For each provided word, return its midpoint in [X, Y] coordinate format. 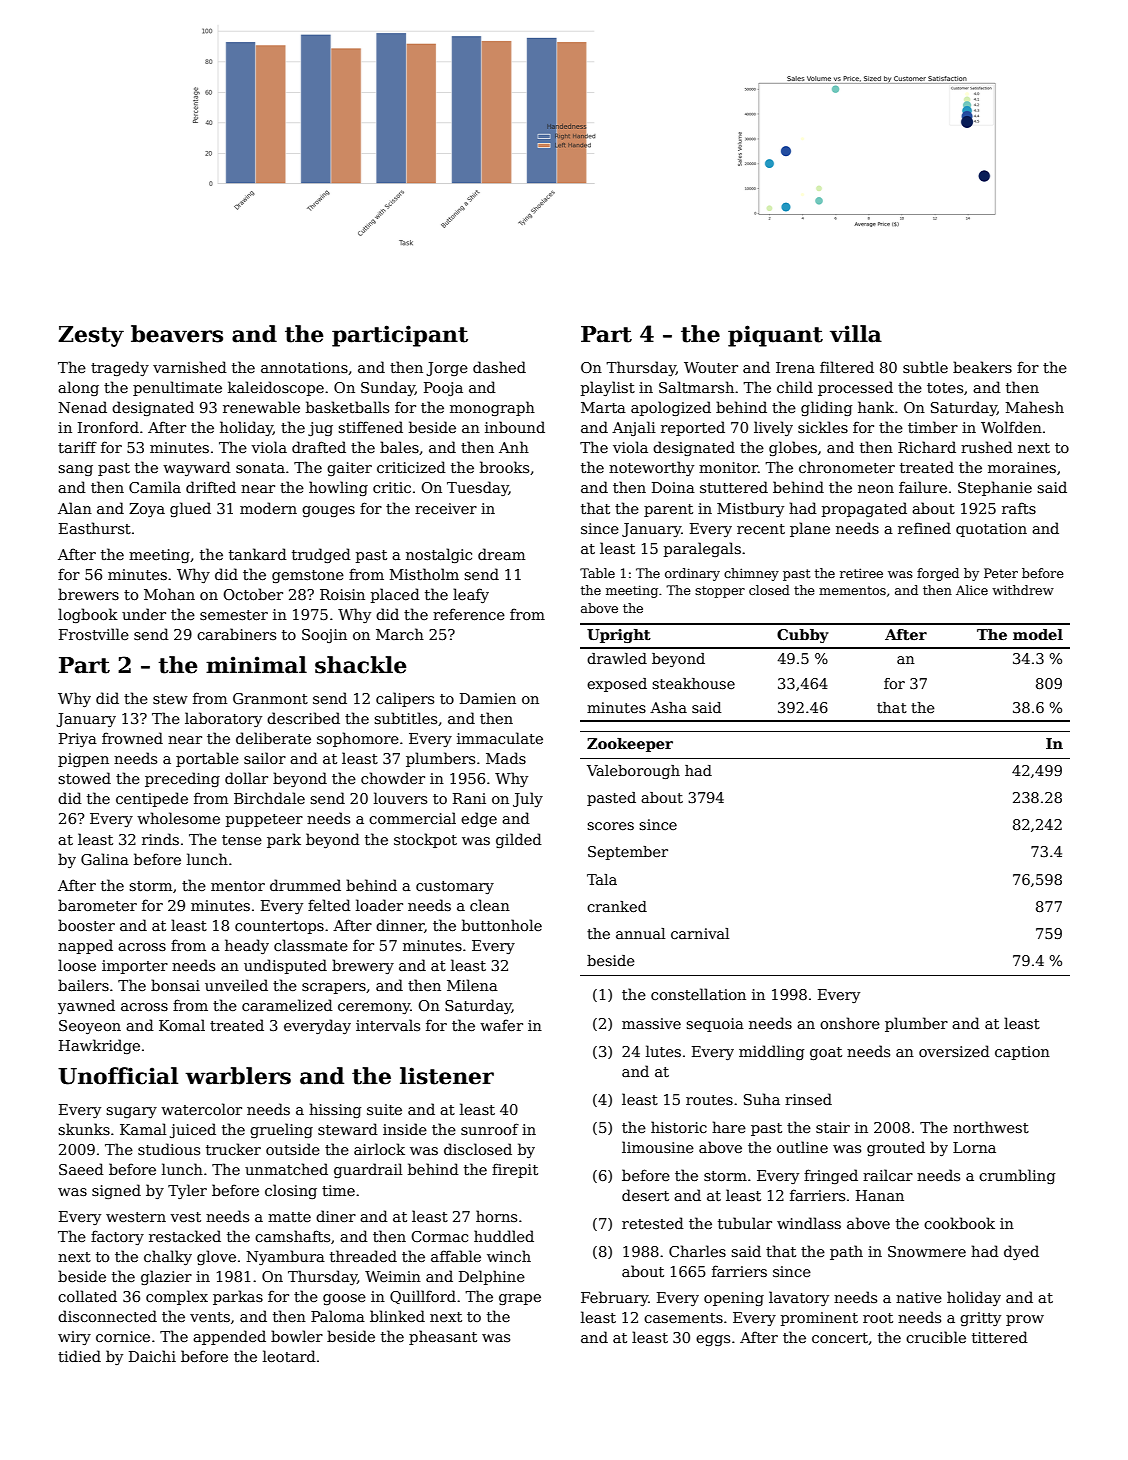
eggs [713, 1340]
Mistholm [424, 574]
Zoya [147, 510]
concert [840, 1338]
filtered [847, 367]
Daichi [152, 1356]
